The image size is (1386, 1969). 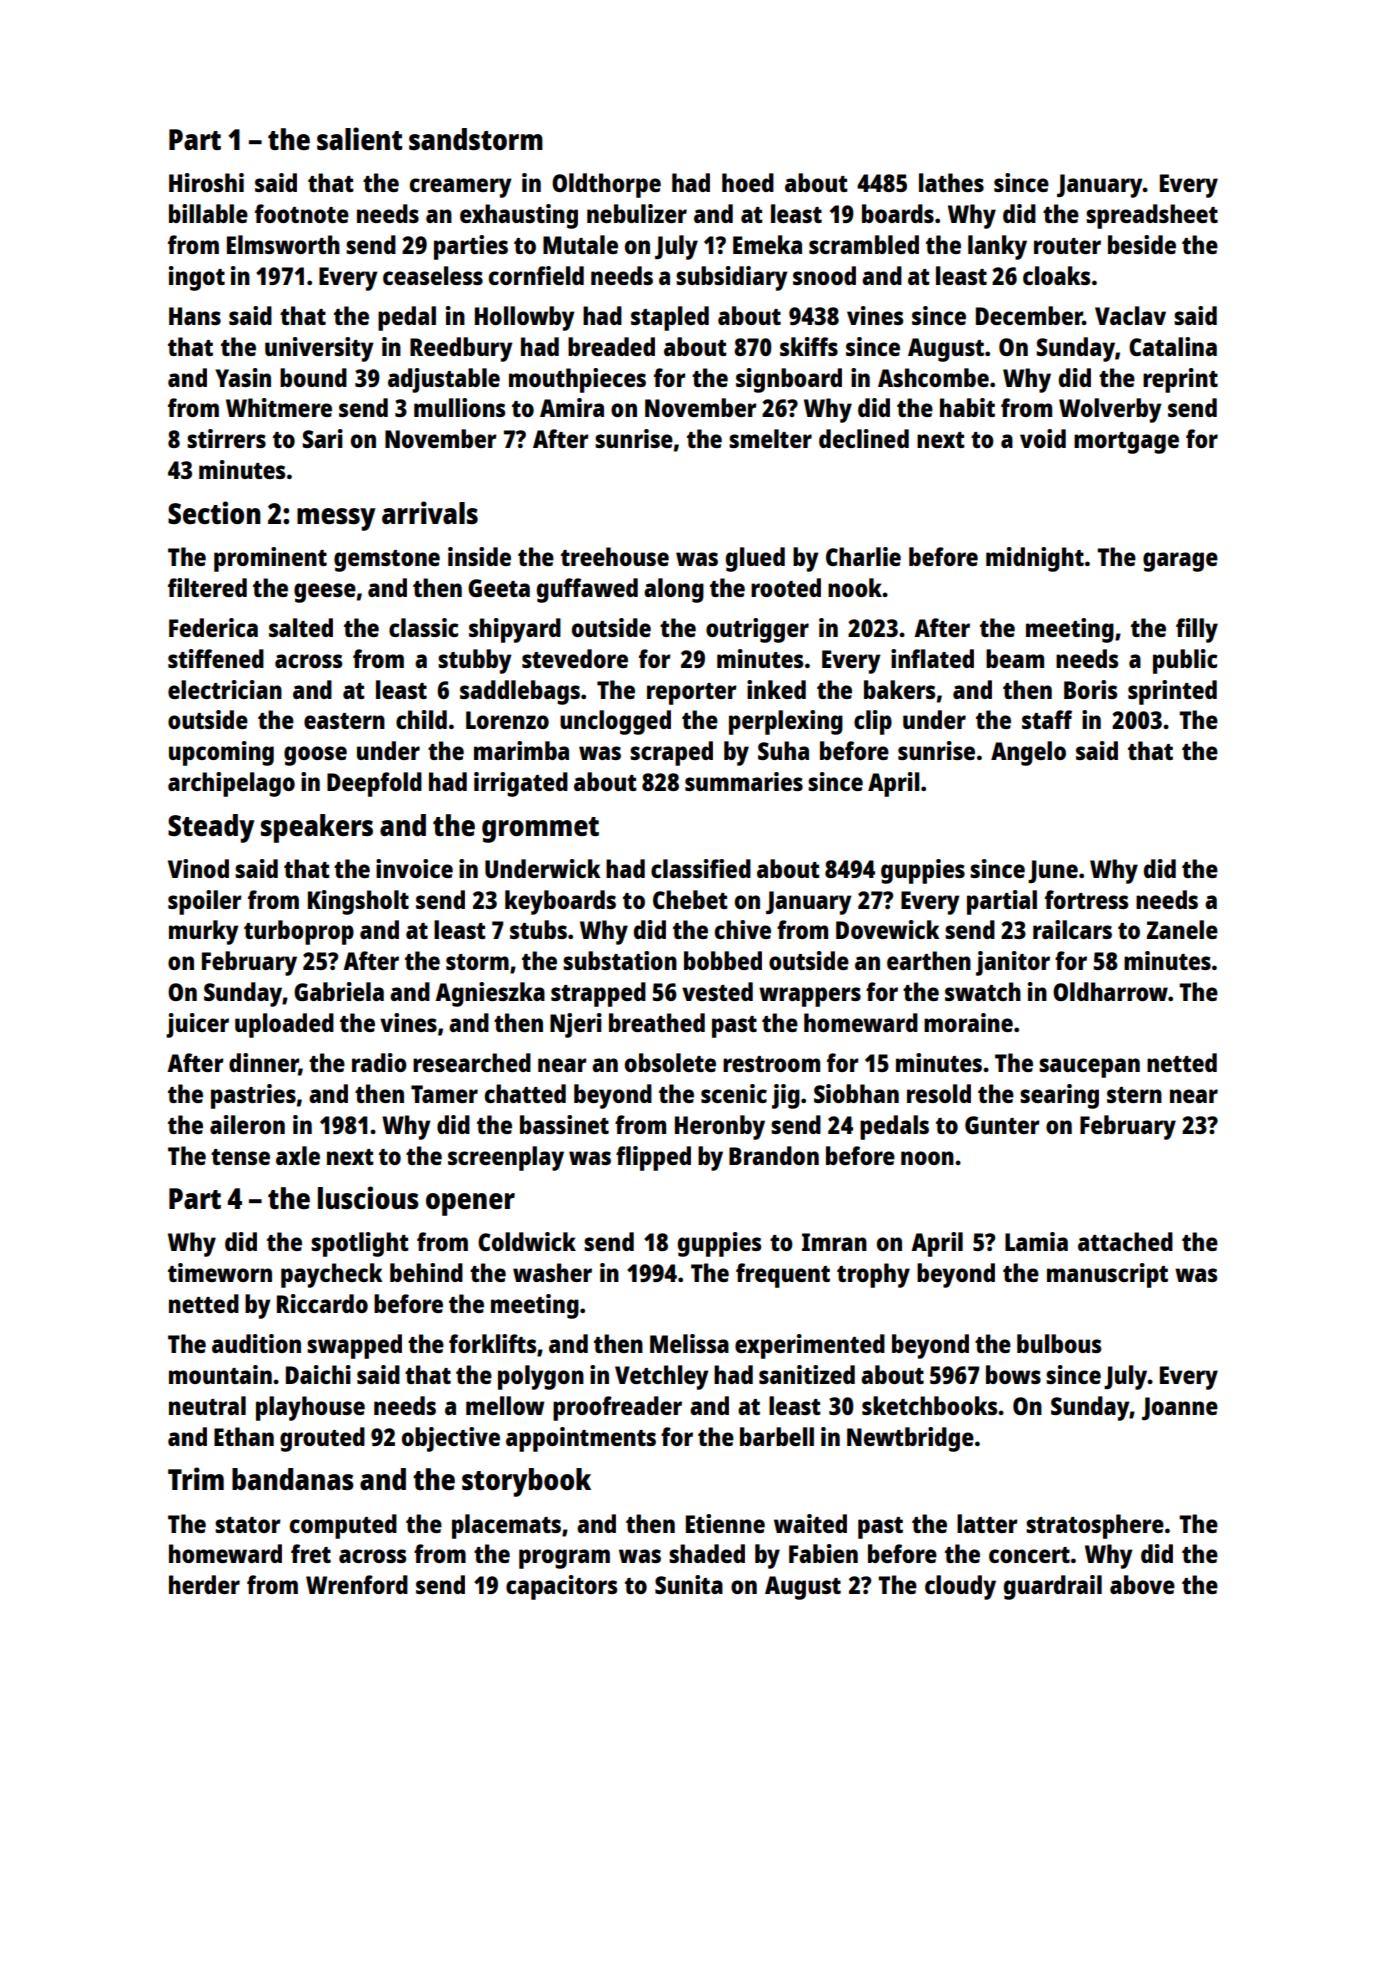 What do you see at coordinates (360, 1244) in the page?
I see `spotlight` at bounding box center [360, 1244].
